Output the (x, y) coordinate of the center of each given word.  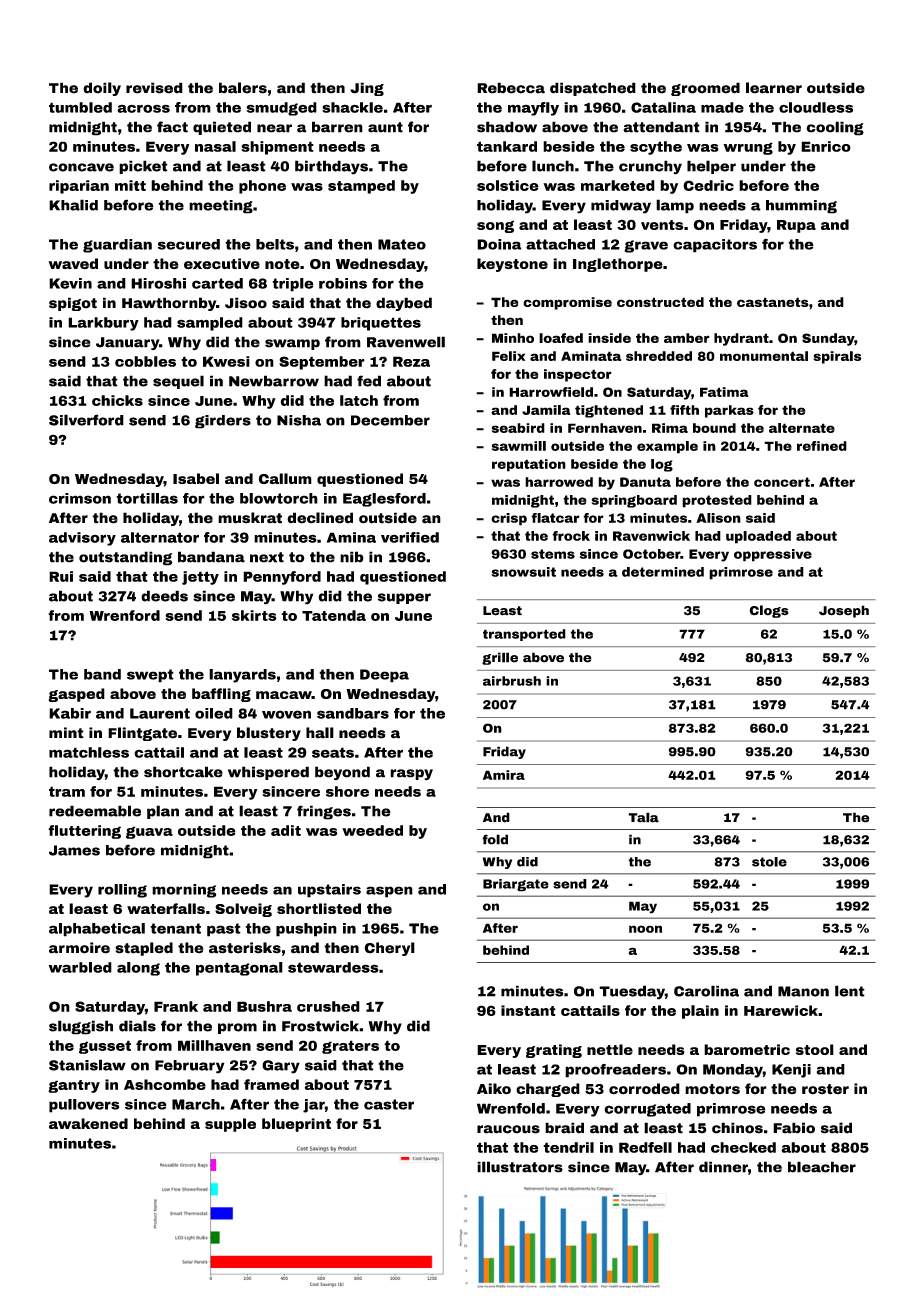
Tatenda (334, 615)
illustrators (520, 1167)
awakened (88, 1123)
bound (714, 428)
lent (850, 991)
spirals (837, 357)
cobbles (145, 361)
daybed (404, 304)
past (224, 930)
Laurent (160, 713)
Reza (411, 361)
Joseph (844, 611)
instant (528, 1010)
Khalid (73, 205)
